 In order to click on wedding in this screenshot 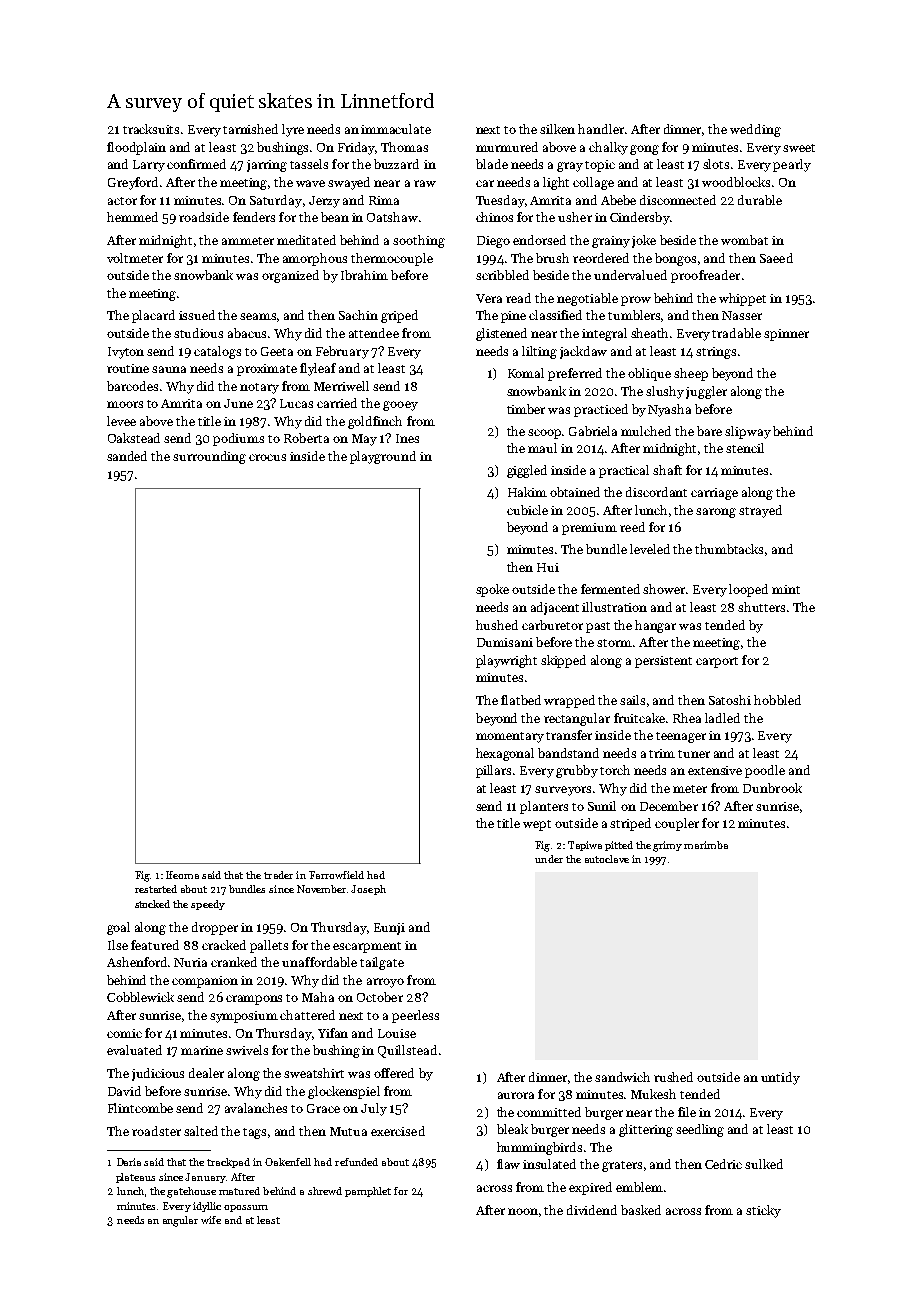, I will do `click(755, 130)`.
